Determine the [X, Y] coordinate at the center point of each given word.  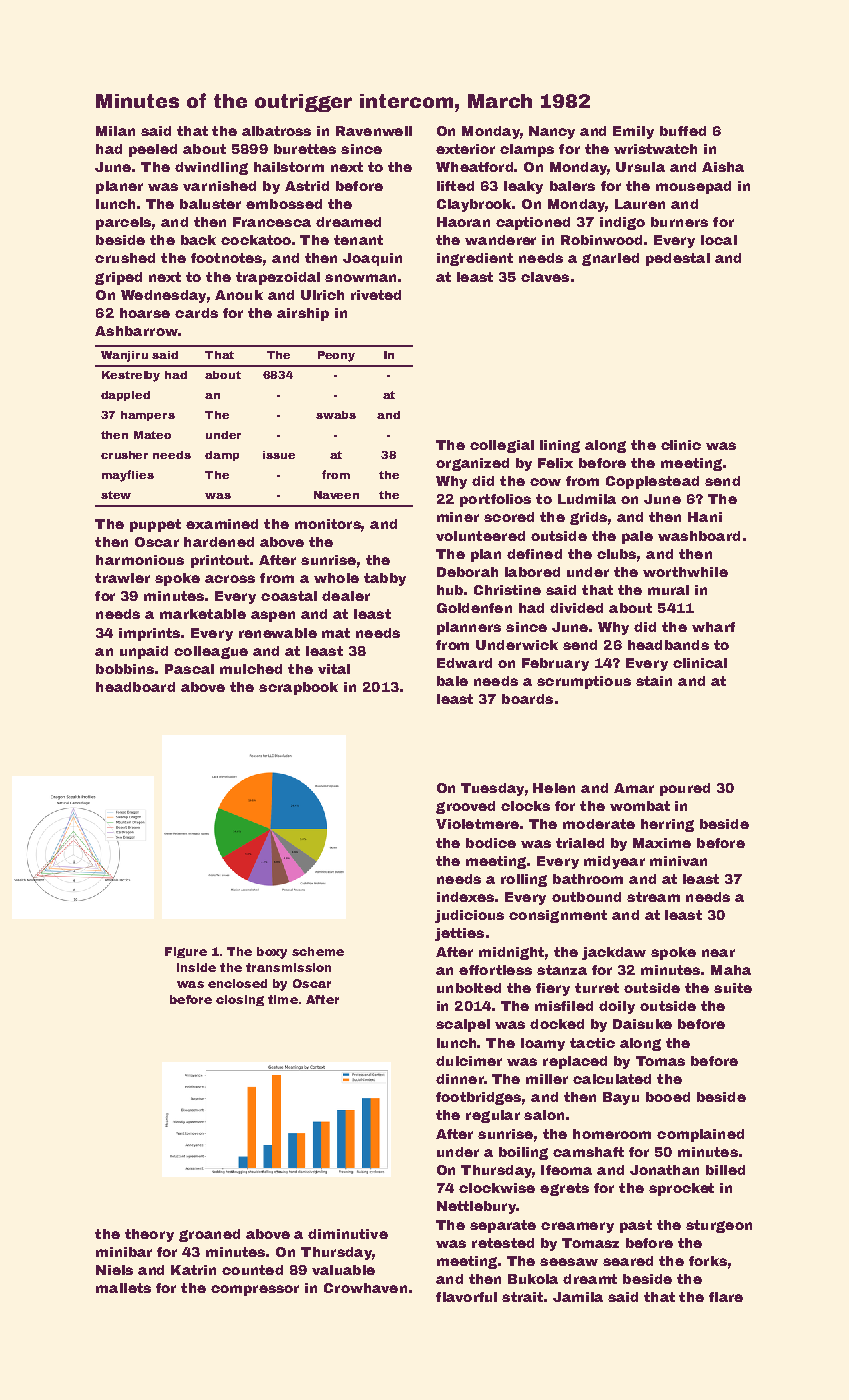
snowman [360, 278]
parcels [123, 223]
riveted [376, 295]
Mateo [152, 435]
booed [668, 1097]
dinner [460, 1079]
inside [196, 967]
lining [560, 446]
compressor [255, 1290]
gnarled [610, 259]
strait [522, 1297]
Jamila [578, 1297]
